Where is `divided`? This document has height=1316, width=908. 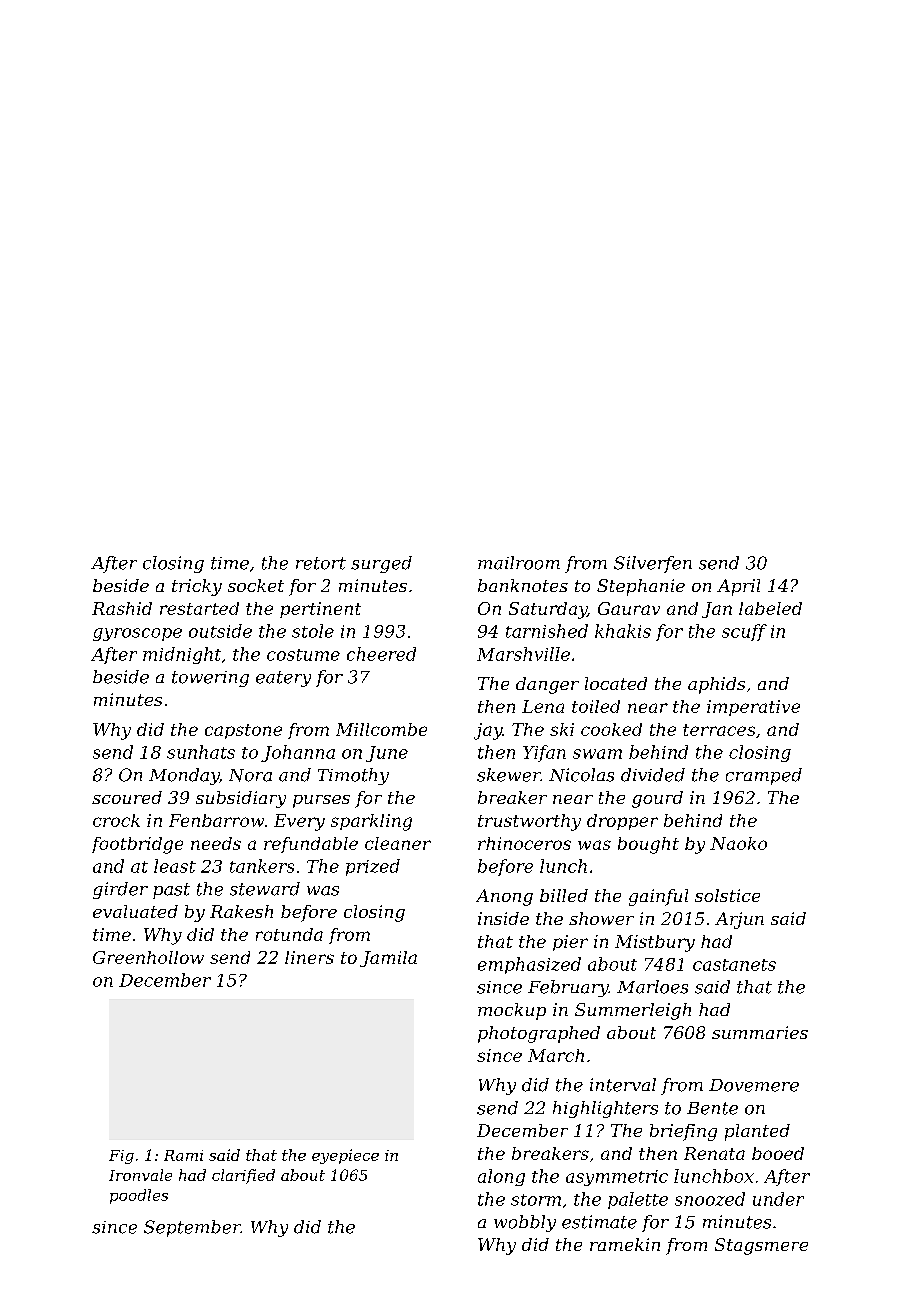
divided is located at coordinates (653, 775).
